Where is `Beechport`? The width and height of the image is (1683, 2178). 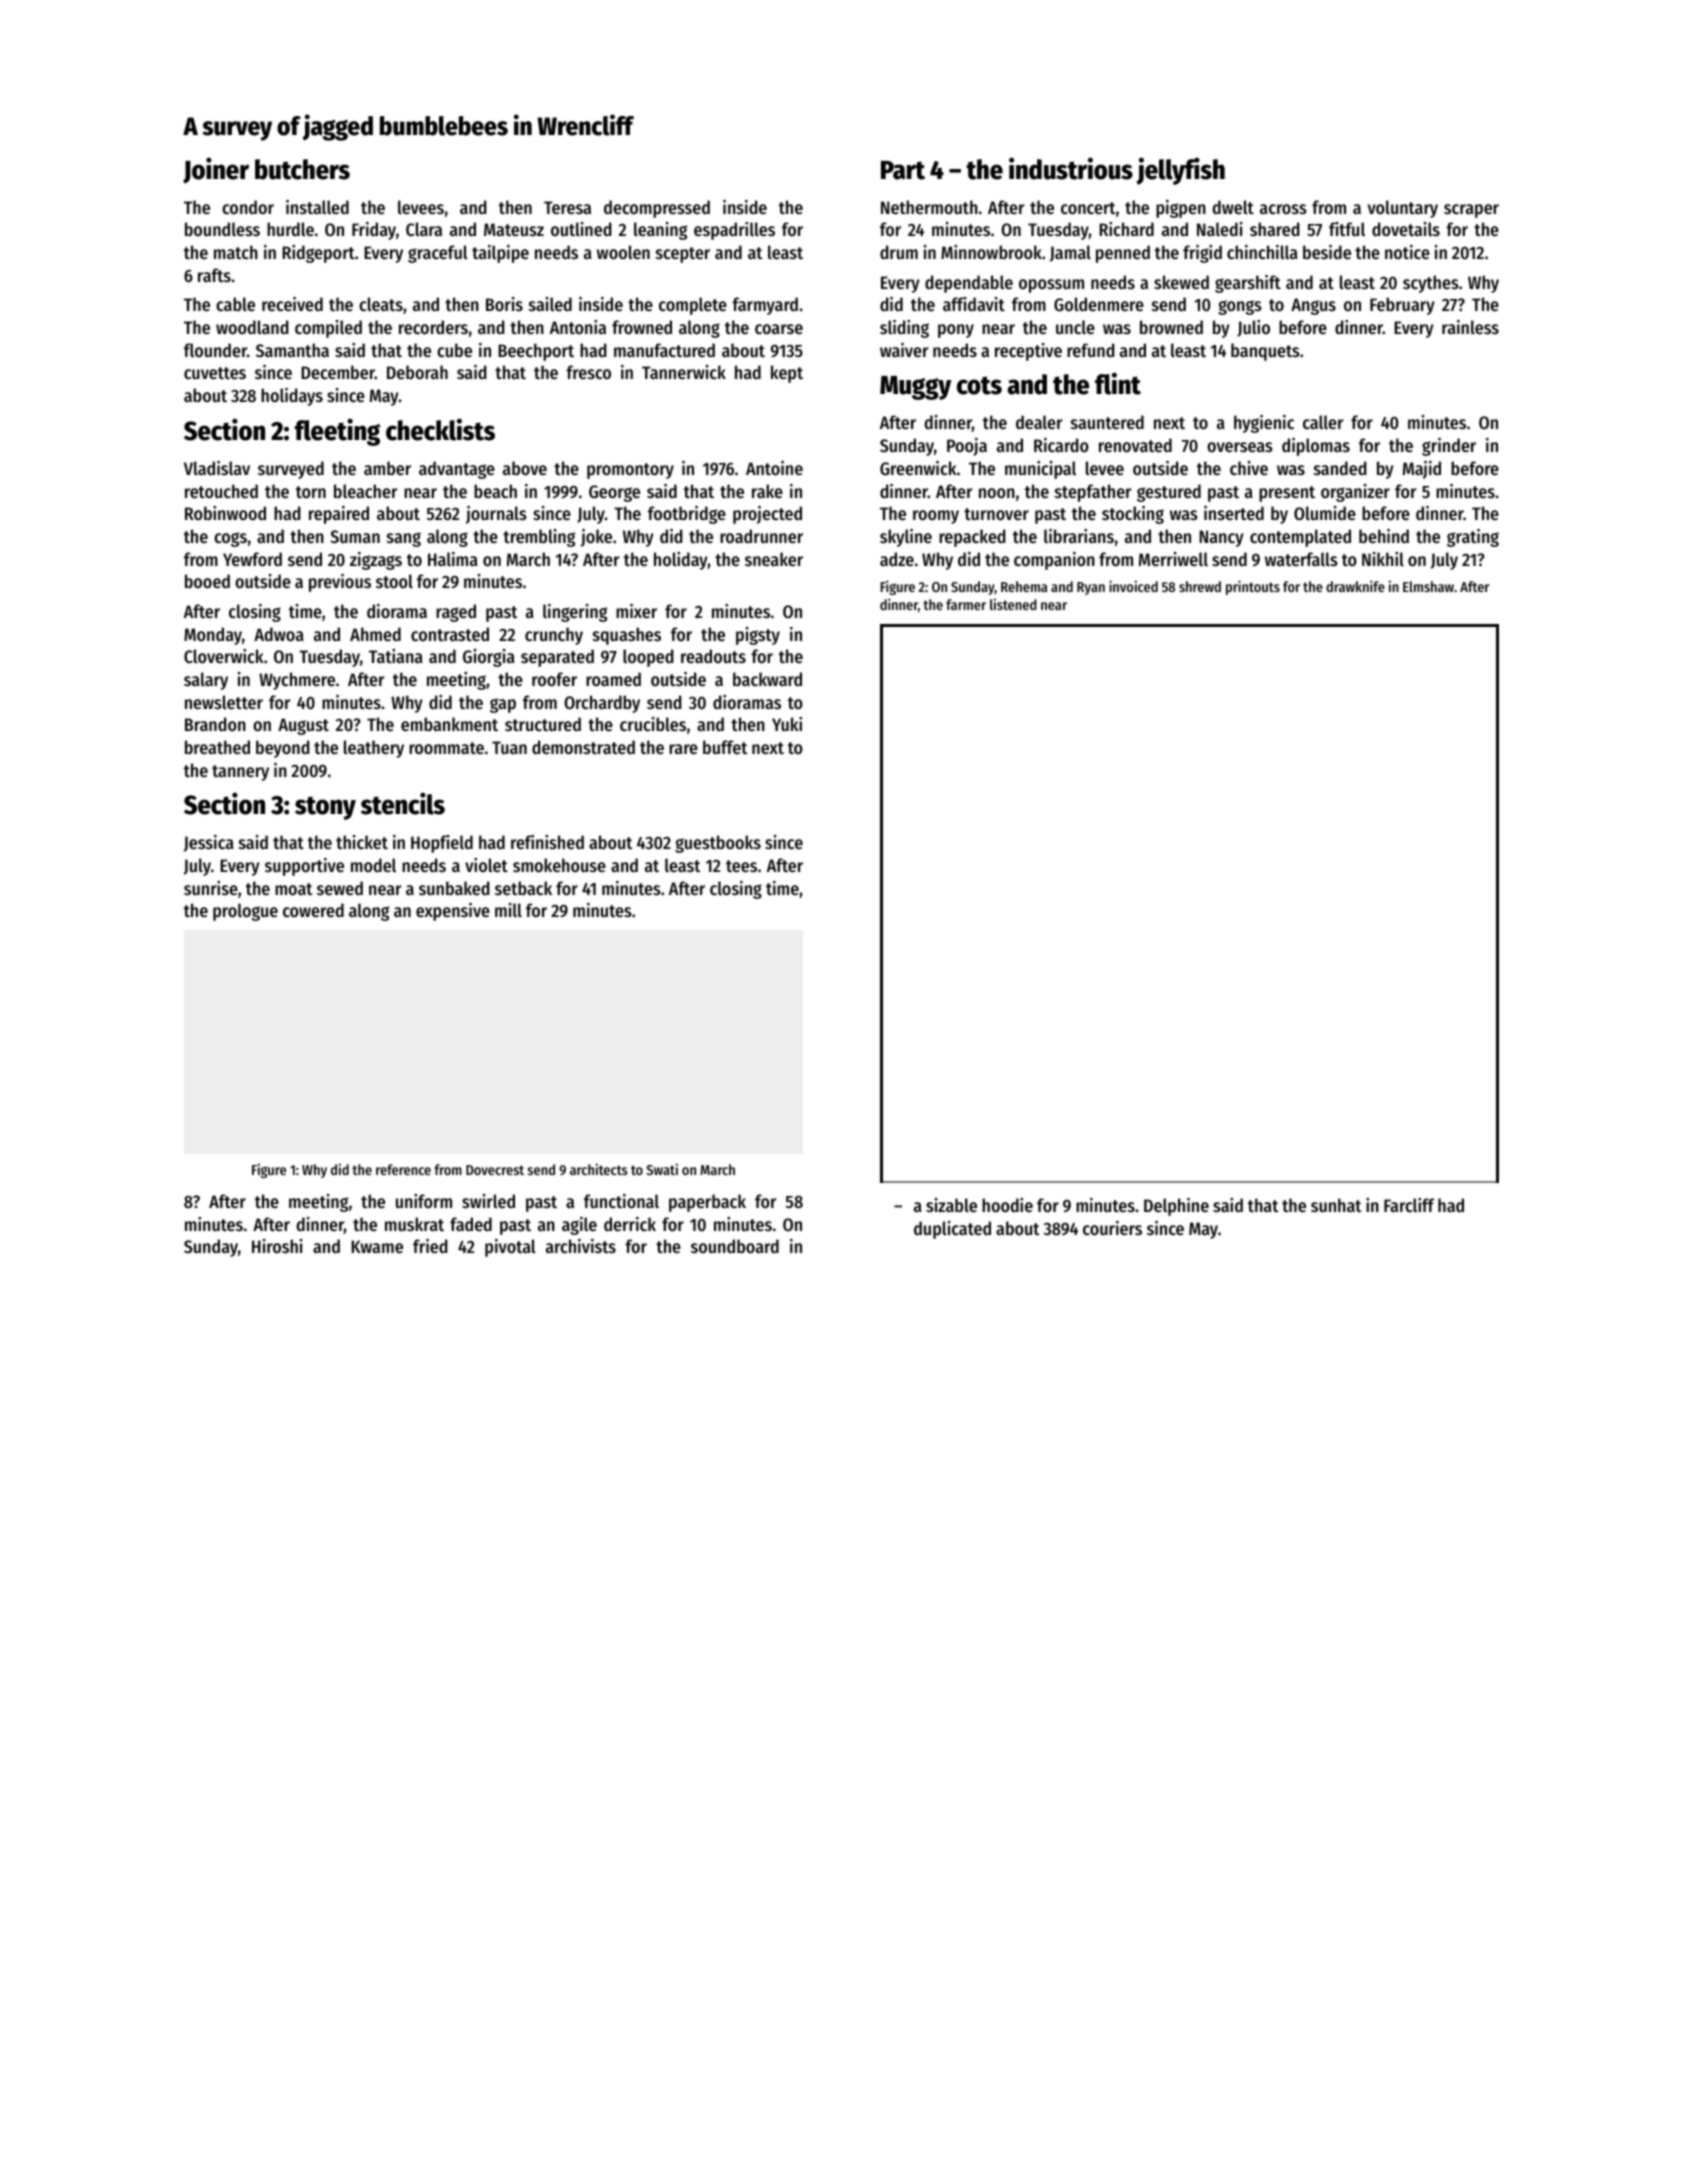 Beechport is located at coordinates (536, 352).
